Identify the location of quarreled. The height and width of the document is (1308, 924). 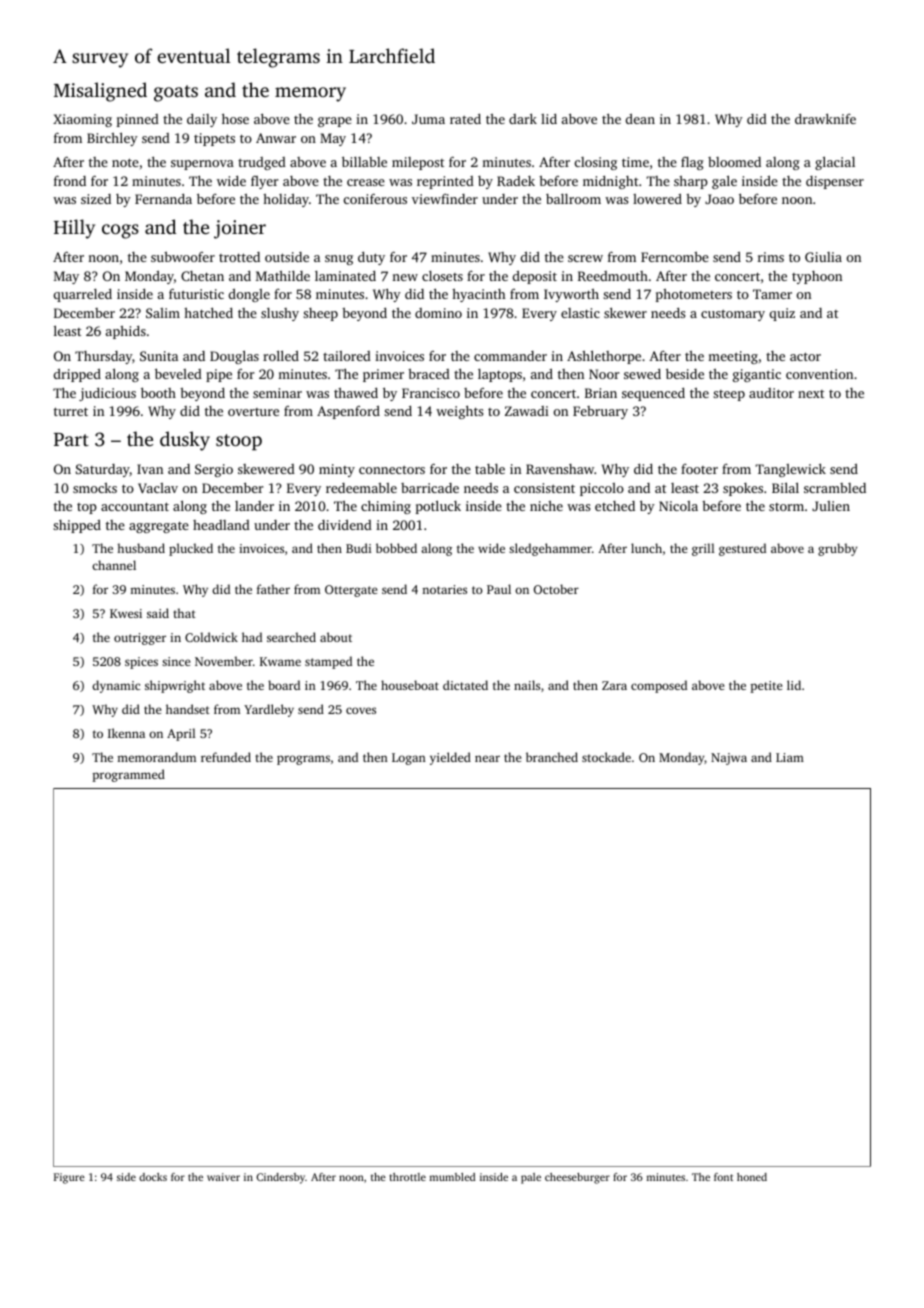
(83, 295).
